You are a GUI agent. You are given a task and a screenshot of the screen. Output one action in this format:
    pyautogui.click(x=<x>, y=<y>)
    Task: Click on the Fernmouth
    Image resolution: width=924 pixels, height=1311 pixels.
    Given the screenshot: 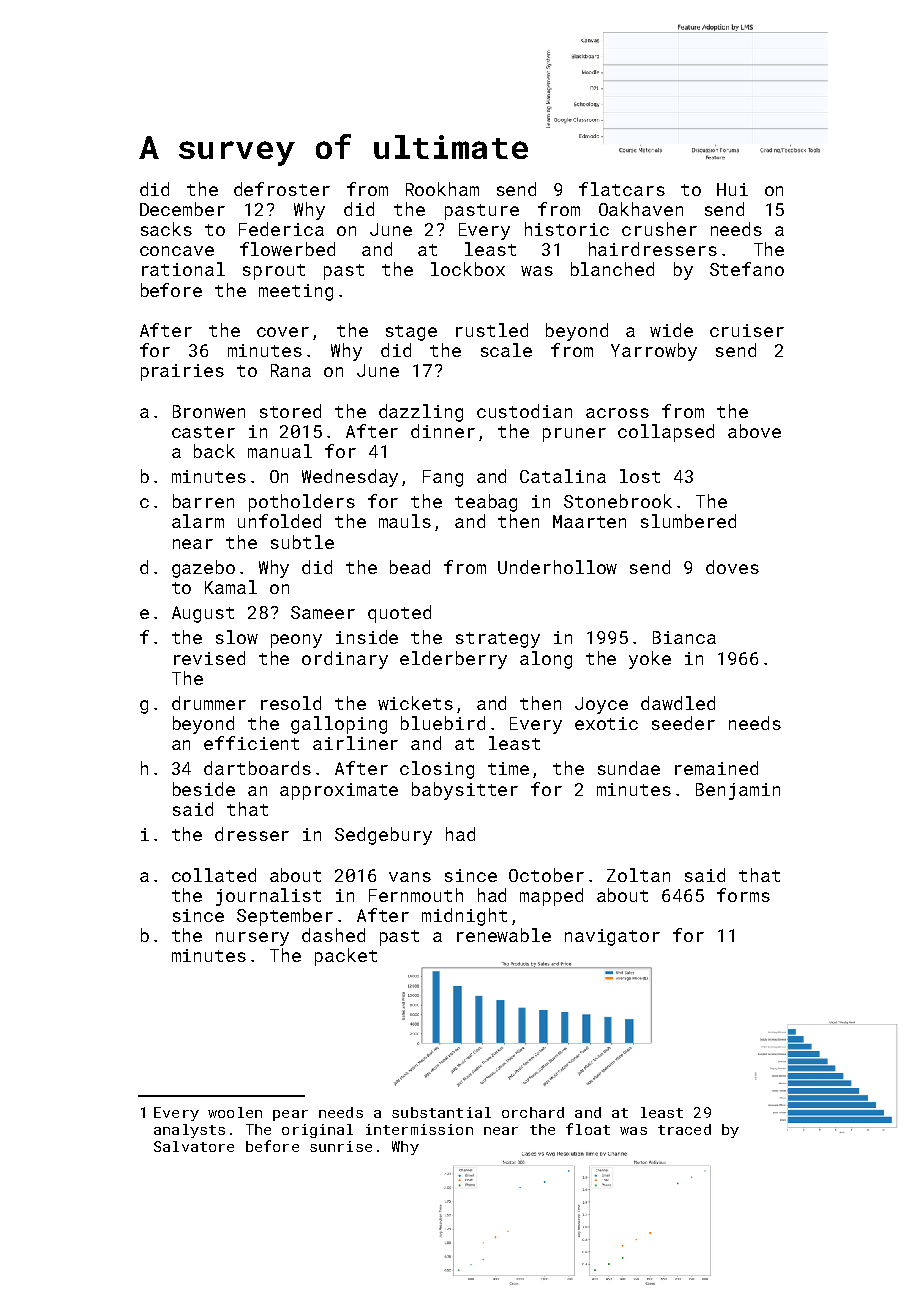 What is the action you would take?
    pyautogui.click(x=416, y=895)
